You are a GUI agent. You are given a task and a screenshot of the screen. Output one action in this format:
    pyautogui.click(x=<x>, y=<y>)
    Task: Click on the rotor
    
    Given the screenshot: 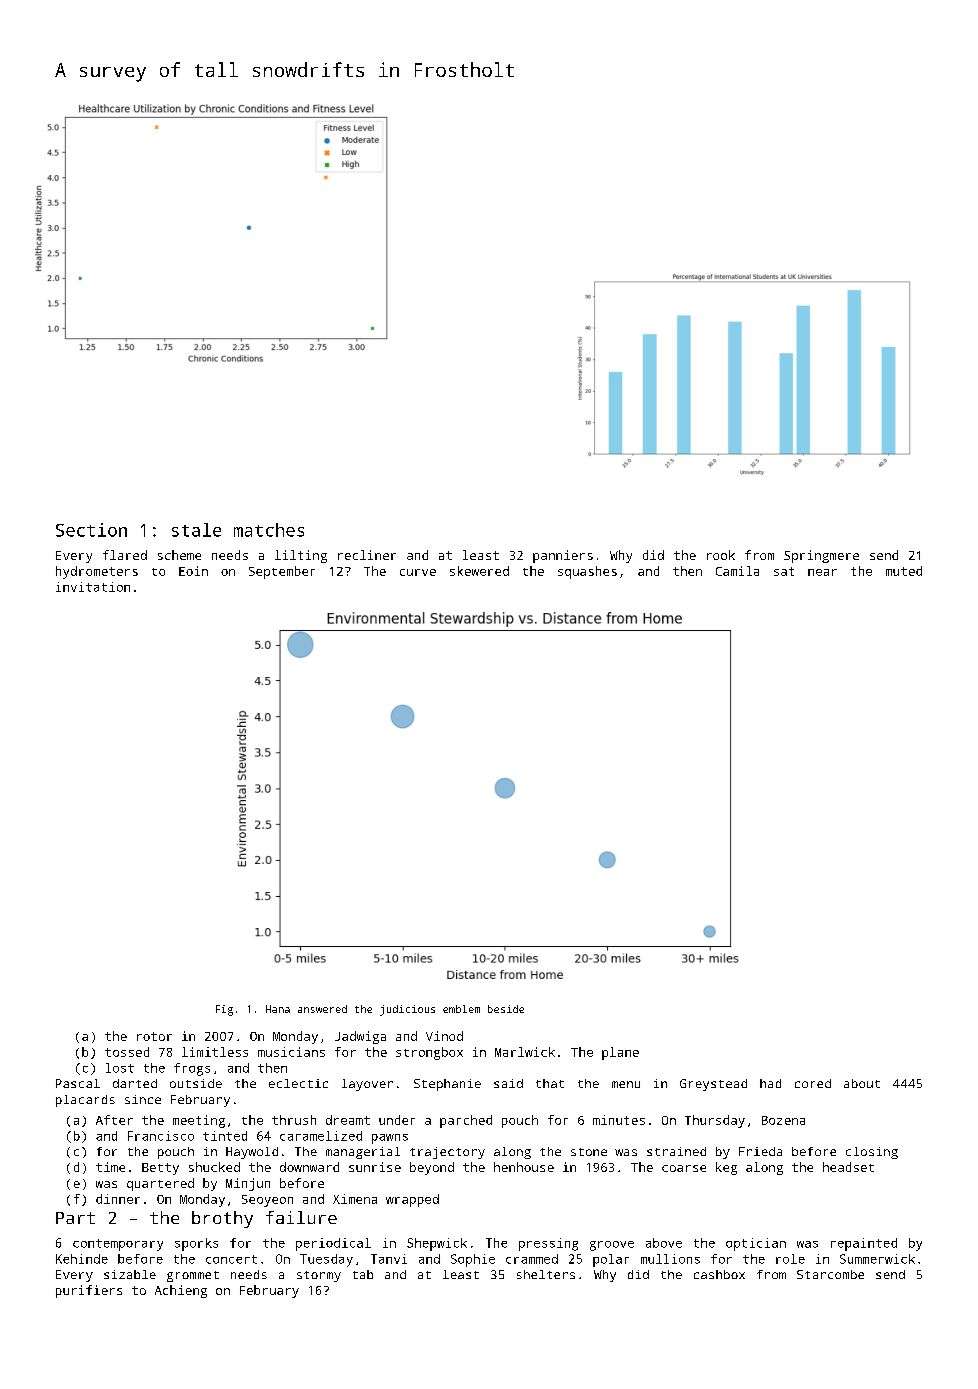 What is the action you would take?
    pyautogui.click(x=154, y=1036)
